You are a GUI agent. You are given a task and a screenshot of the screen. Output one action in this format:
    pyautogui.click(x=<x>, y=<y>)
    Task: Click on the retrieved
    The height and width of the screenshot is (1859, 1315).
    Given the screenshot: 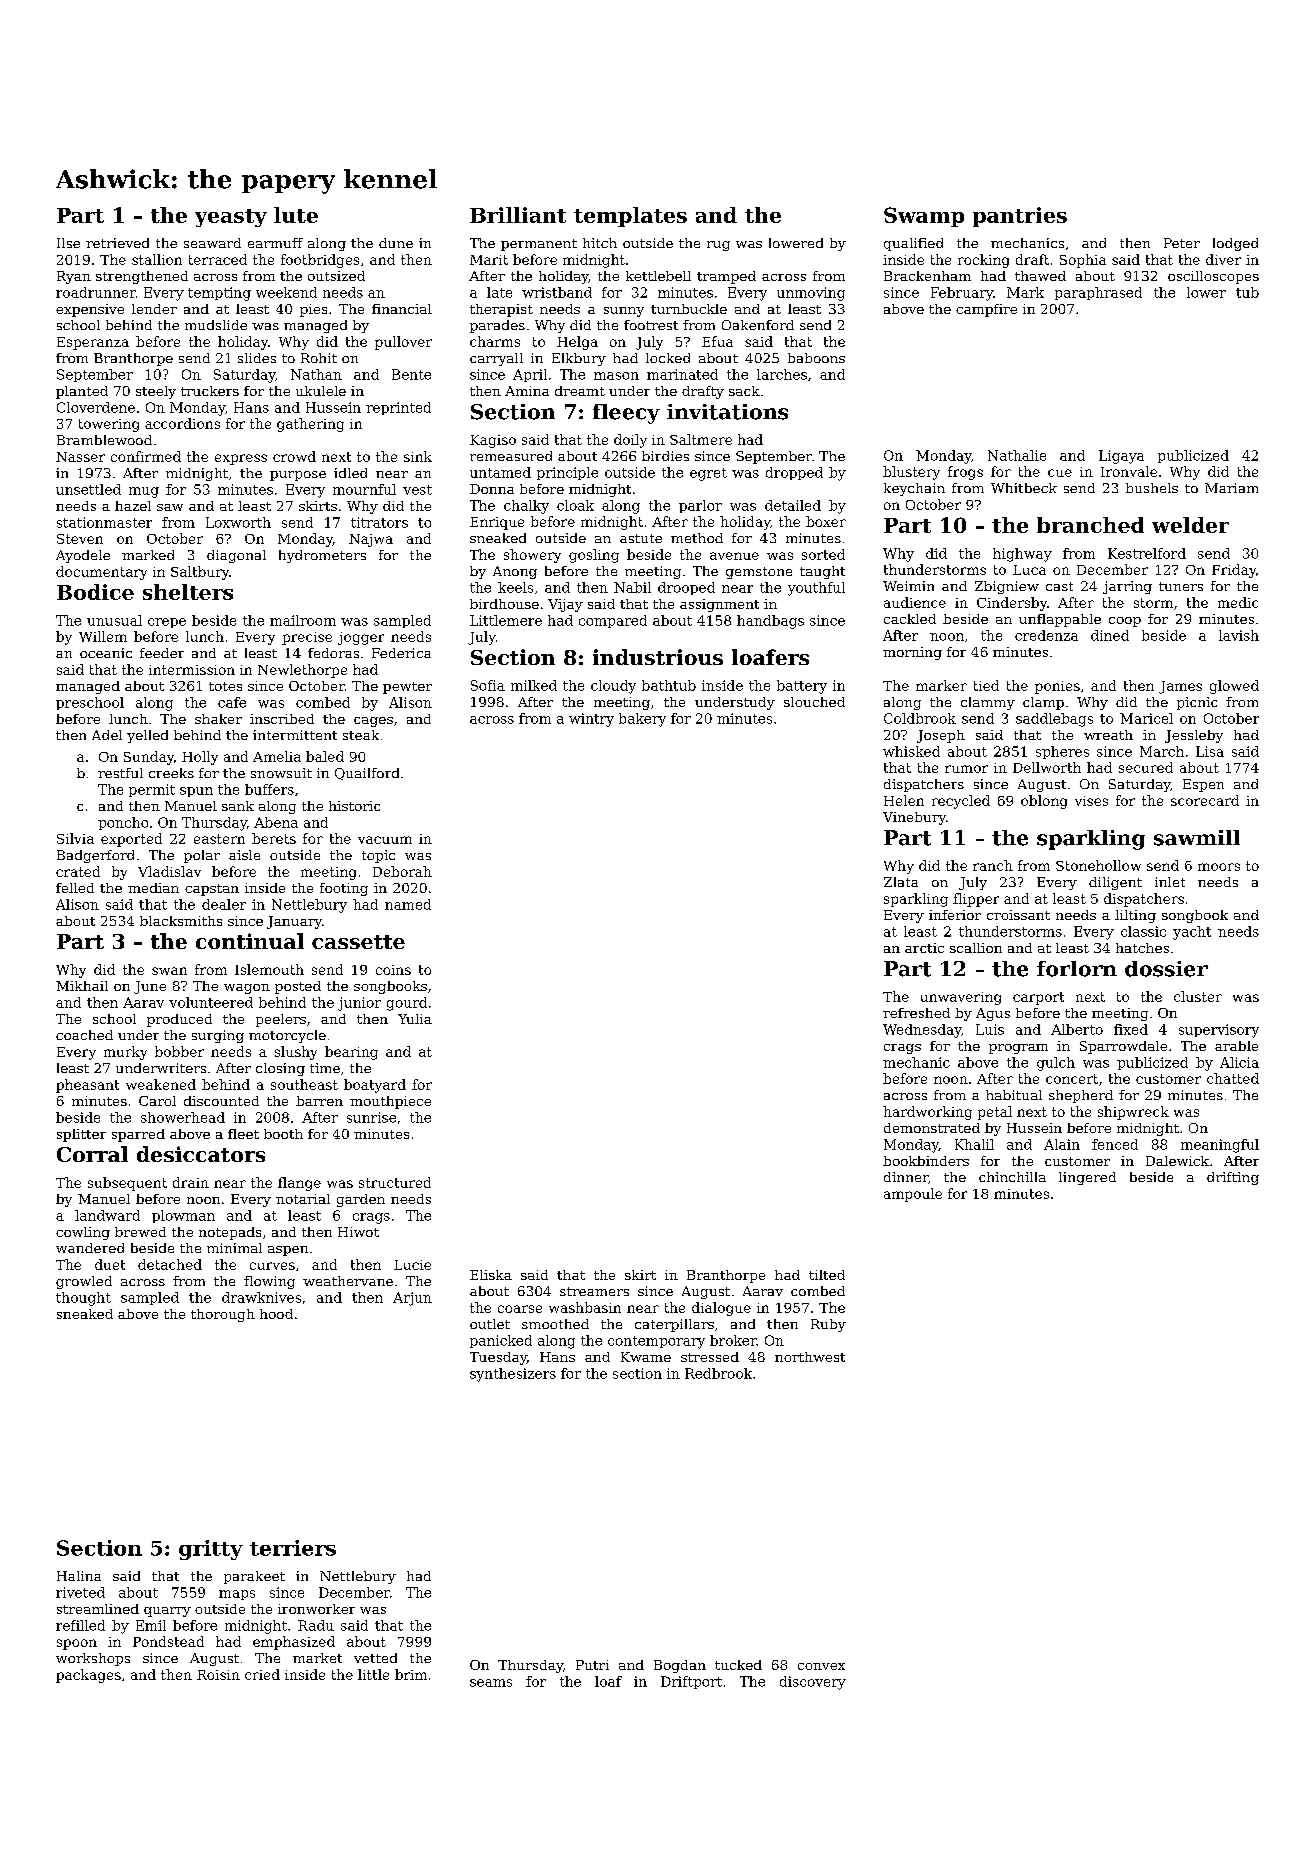 What is the action you would take?
    pyautogui.click(x=117, y=243)
